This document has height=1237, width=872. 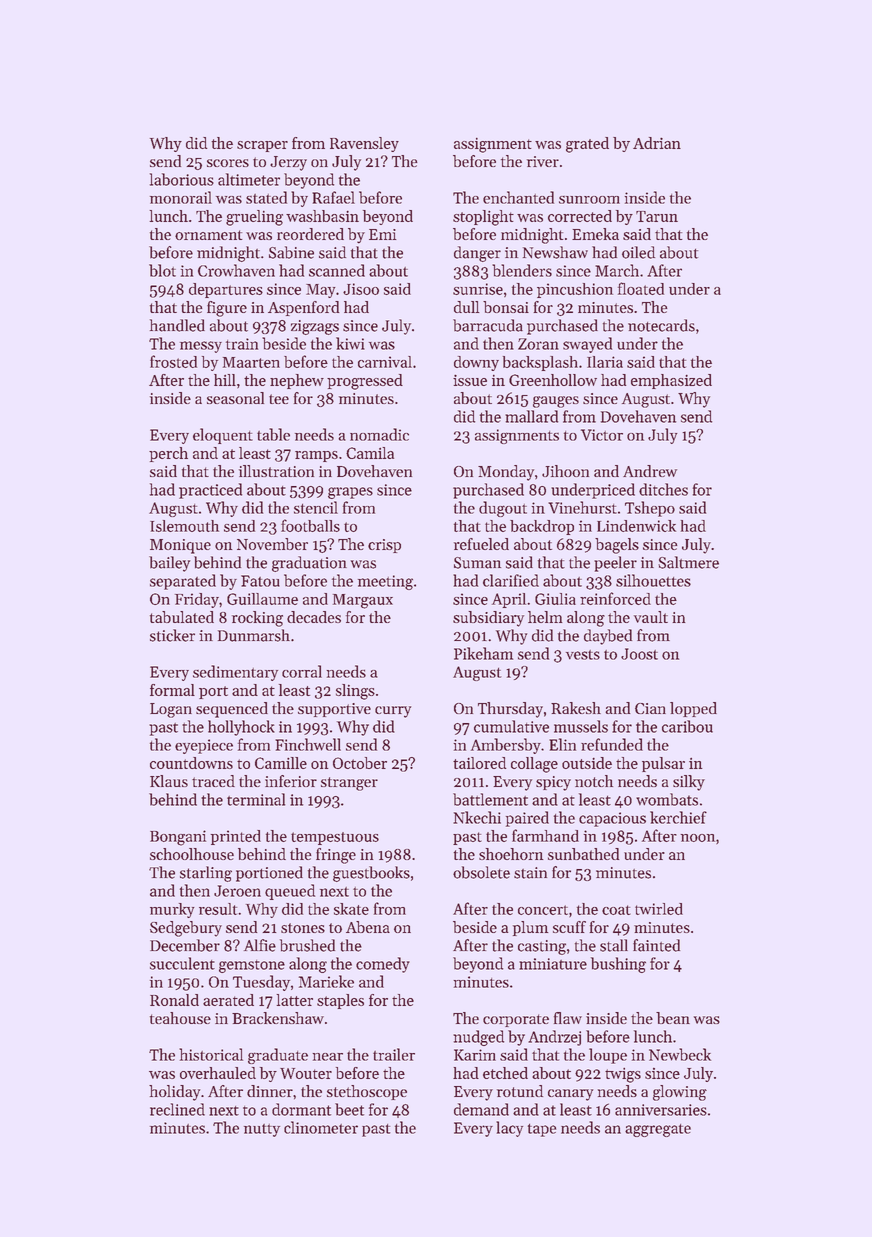 What do you see at coordinates (698, 838) in the document?
I see `noon` at bounding box center [698, 838].
